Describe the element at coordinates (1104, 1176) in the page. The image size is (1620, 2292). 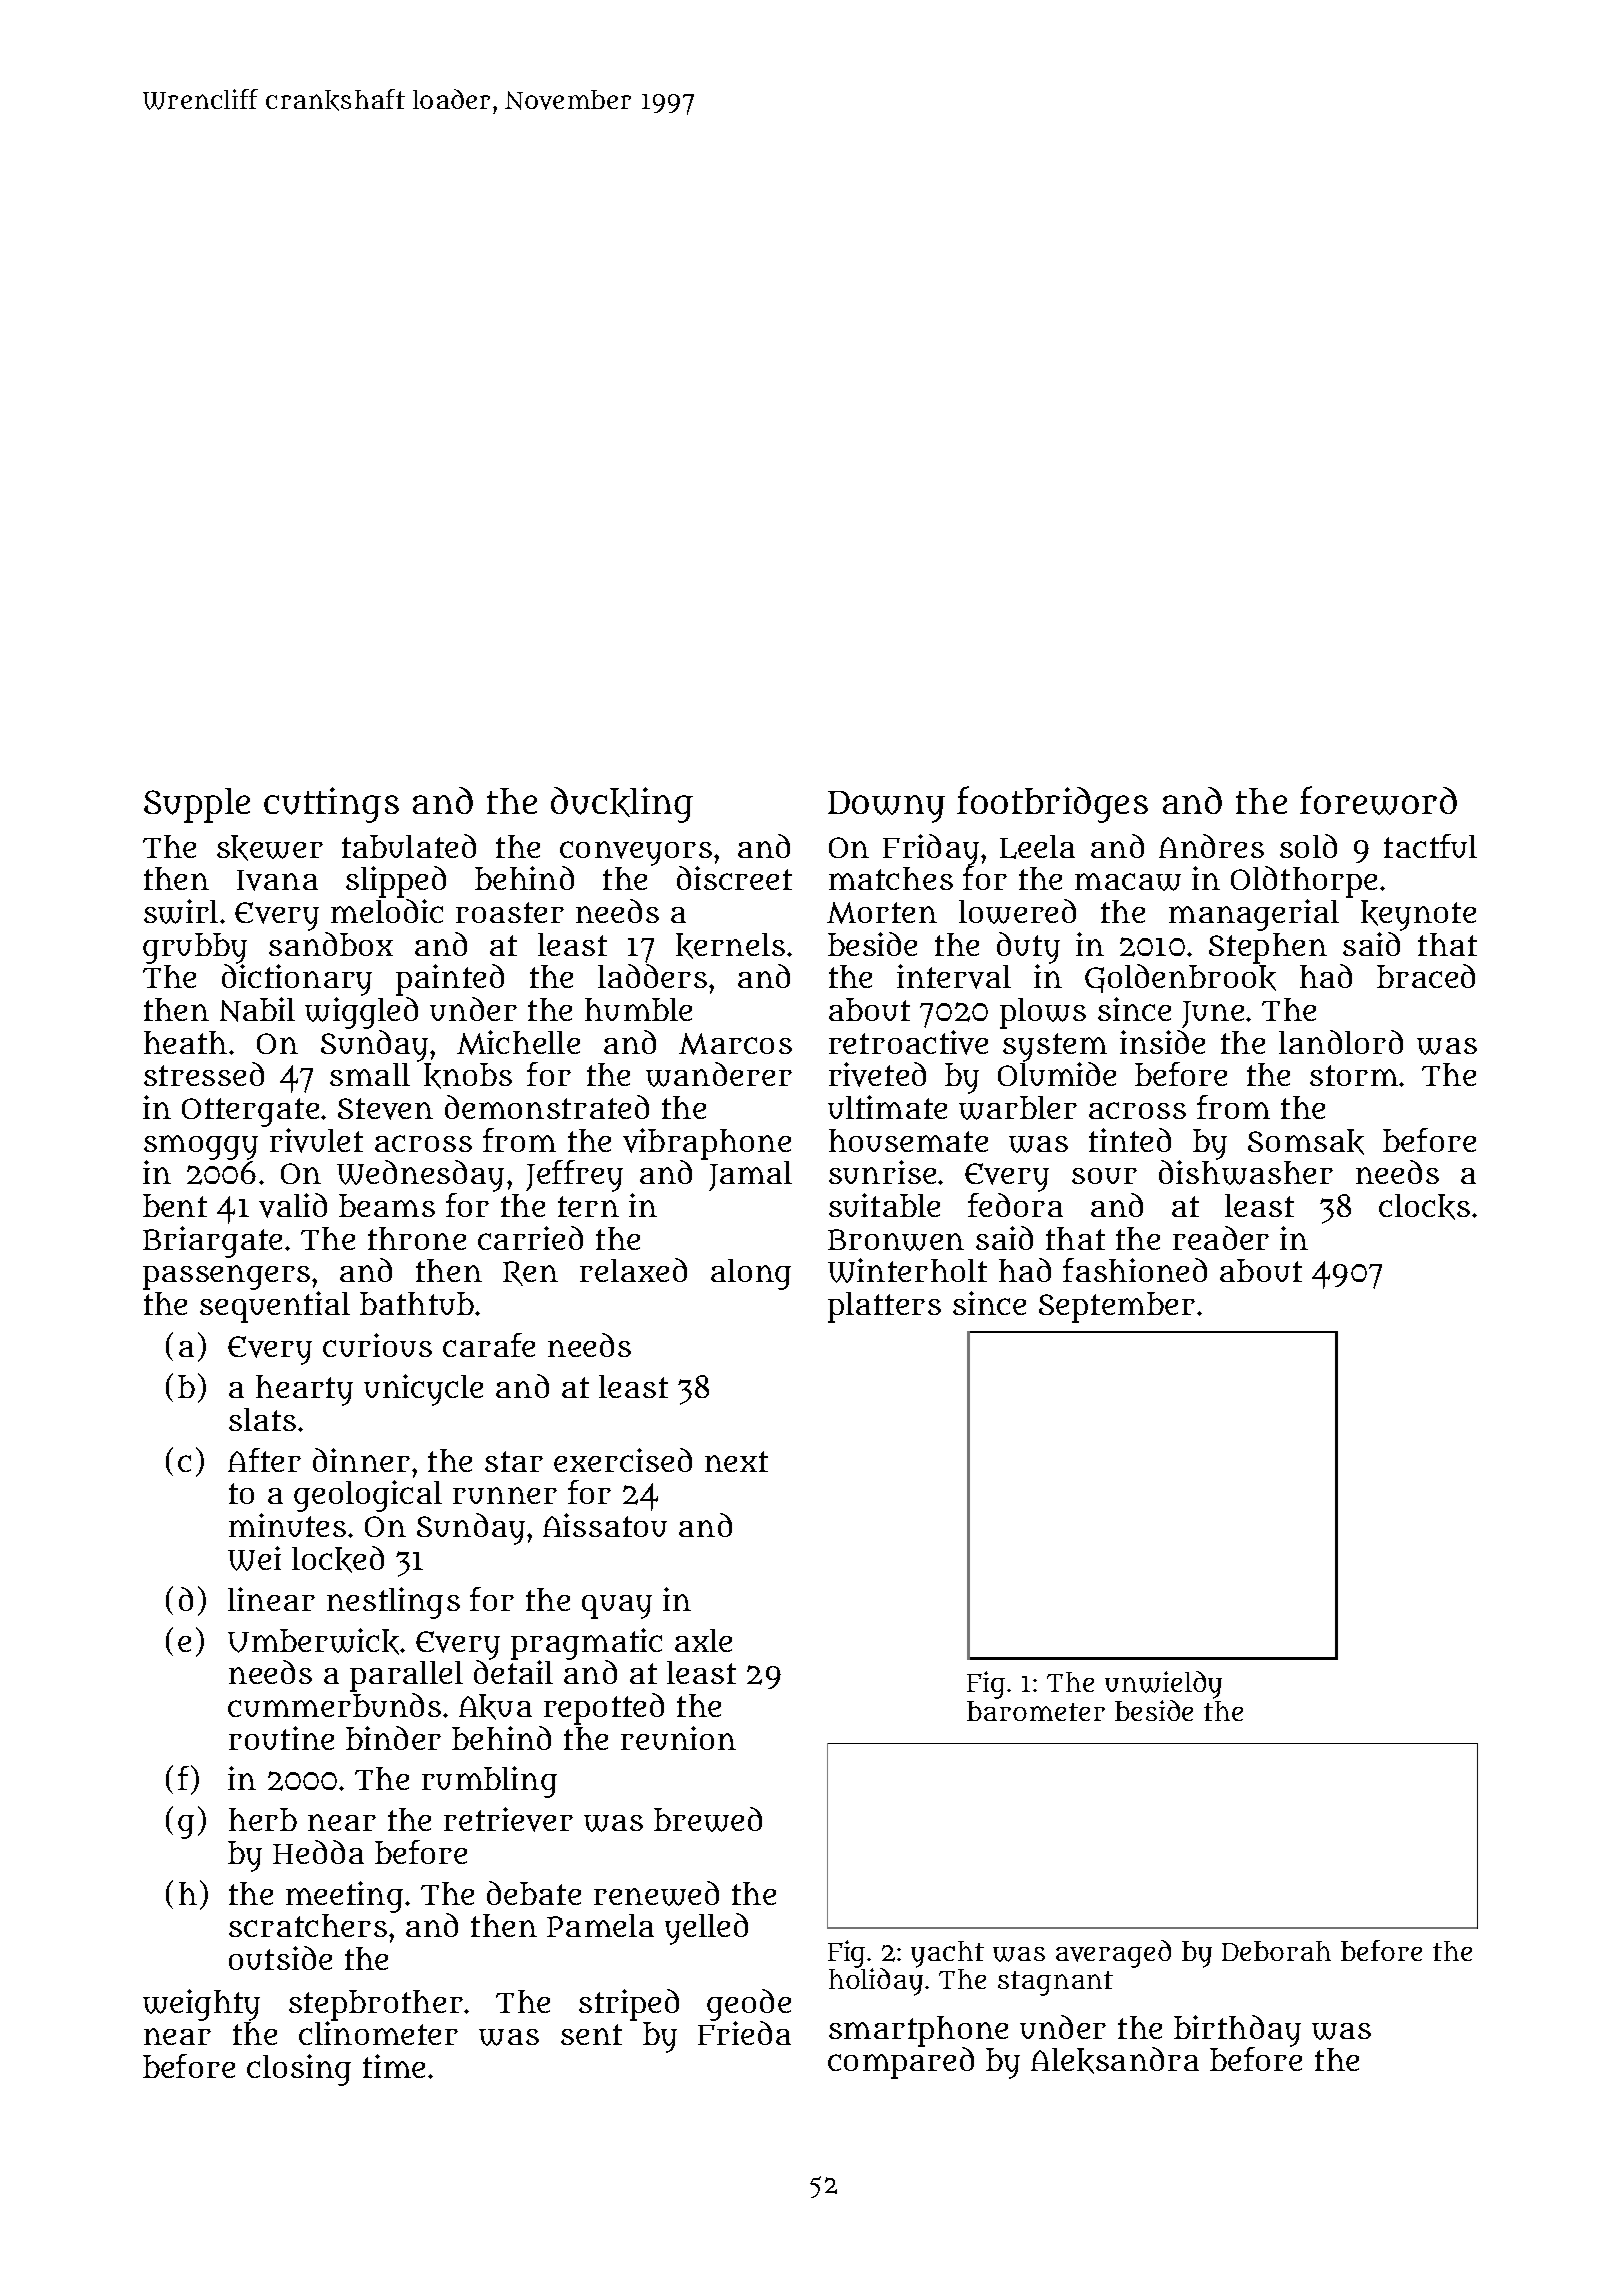
I see `sour` at that location.
